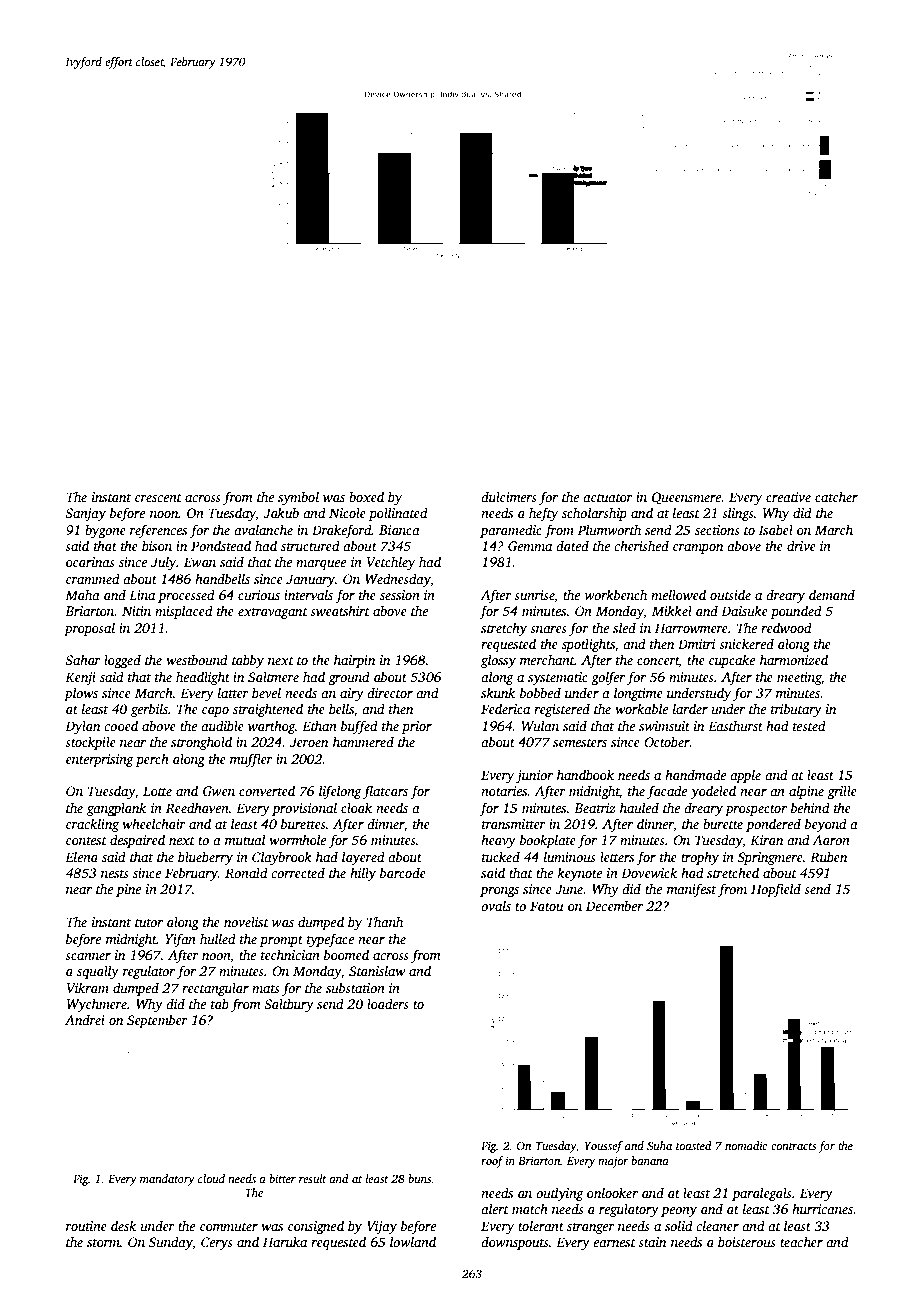 Image resolution: width=924 pixels, height=1308 pixels. What do you see at coordinates (85, 514) in the screenshot?
I see `Sanjay` at bounding box center [85, 514].
